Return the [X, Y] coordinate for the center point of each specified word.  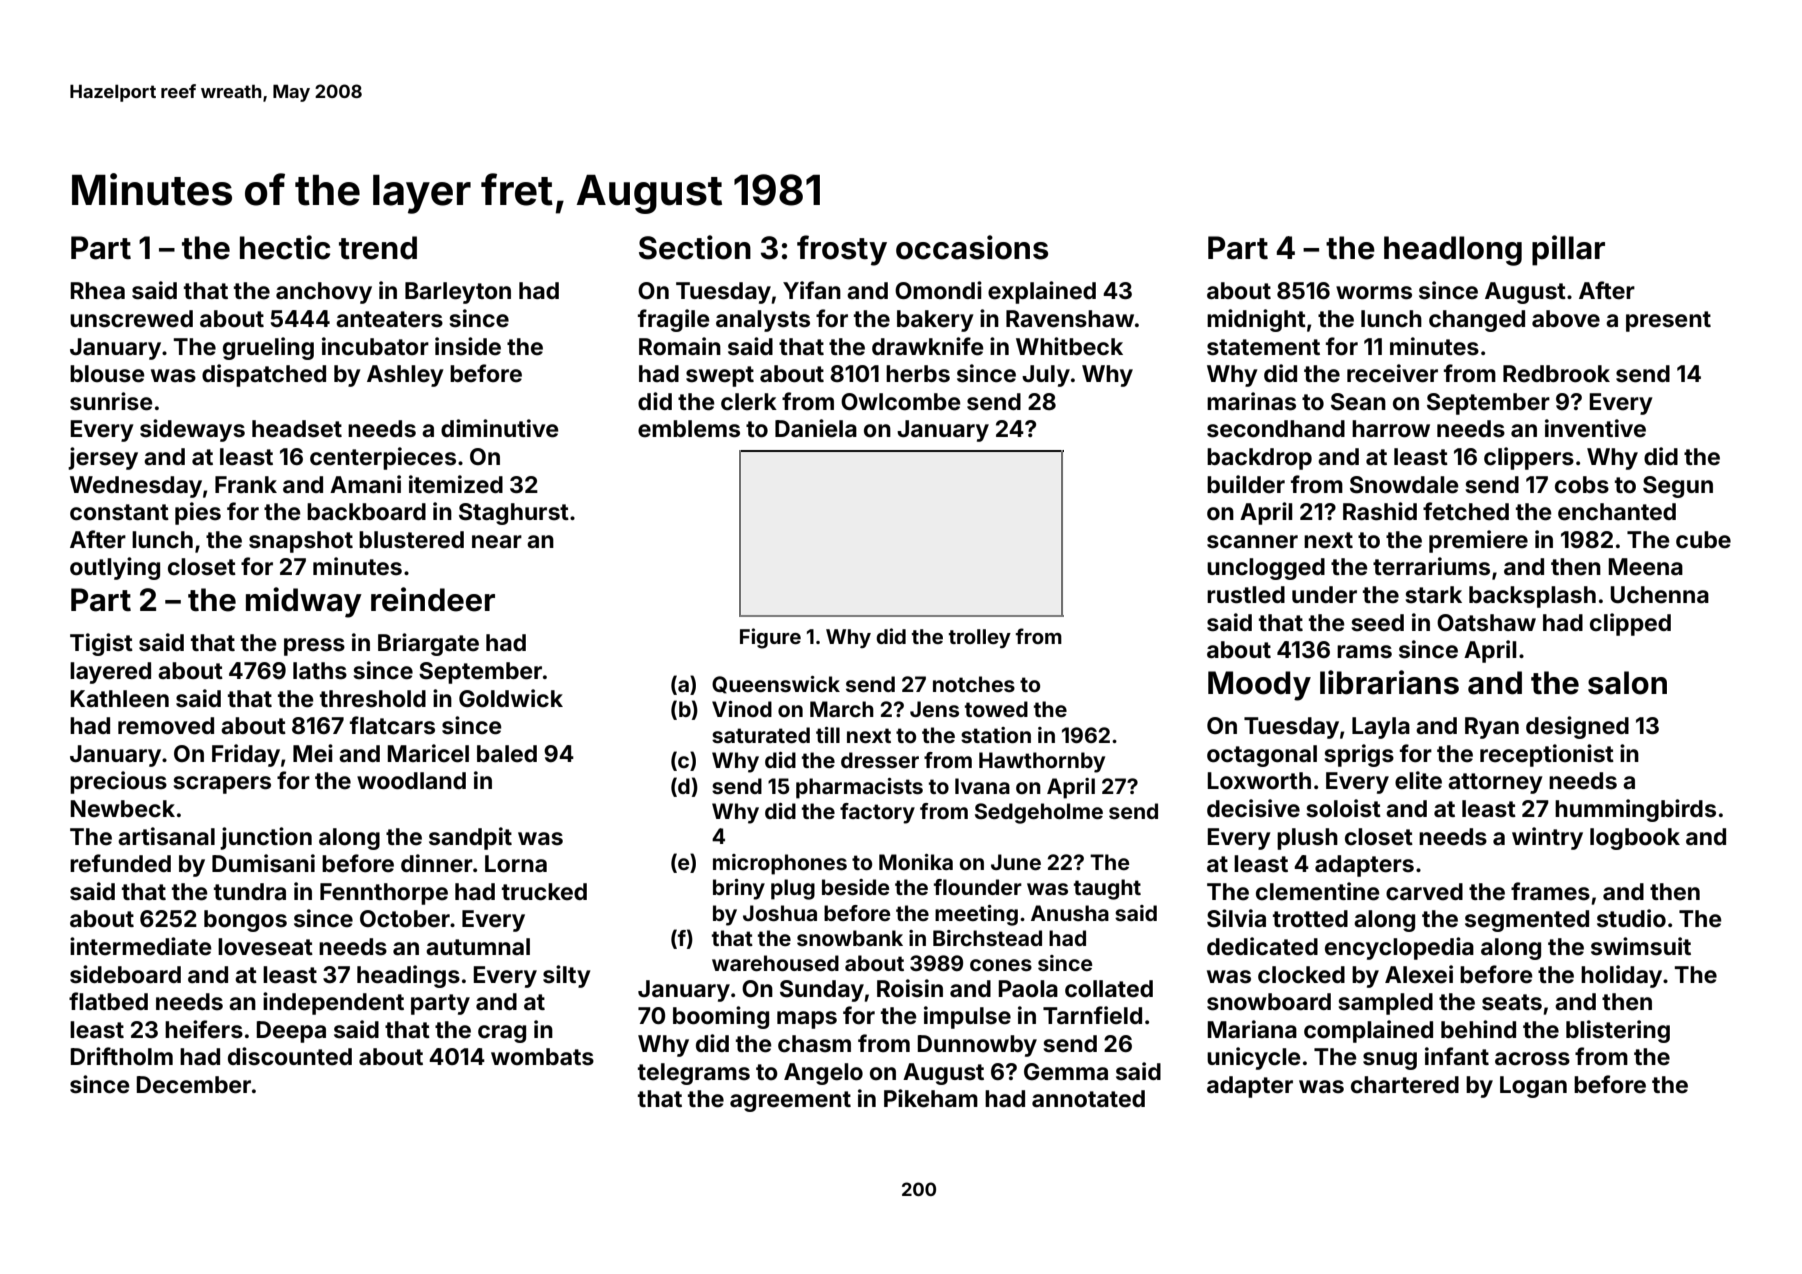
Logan [1533, 1087]
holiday [1621, 976]
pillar [1568, 250]
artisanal [166, 836]
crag [502, 1034]
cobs [1582, 485]
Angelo [823, 1074]
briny [739, 889]
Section [695, 247]
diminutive [500, 428]
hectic [285, 247]
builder [1246, 484]
